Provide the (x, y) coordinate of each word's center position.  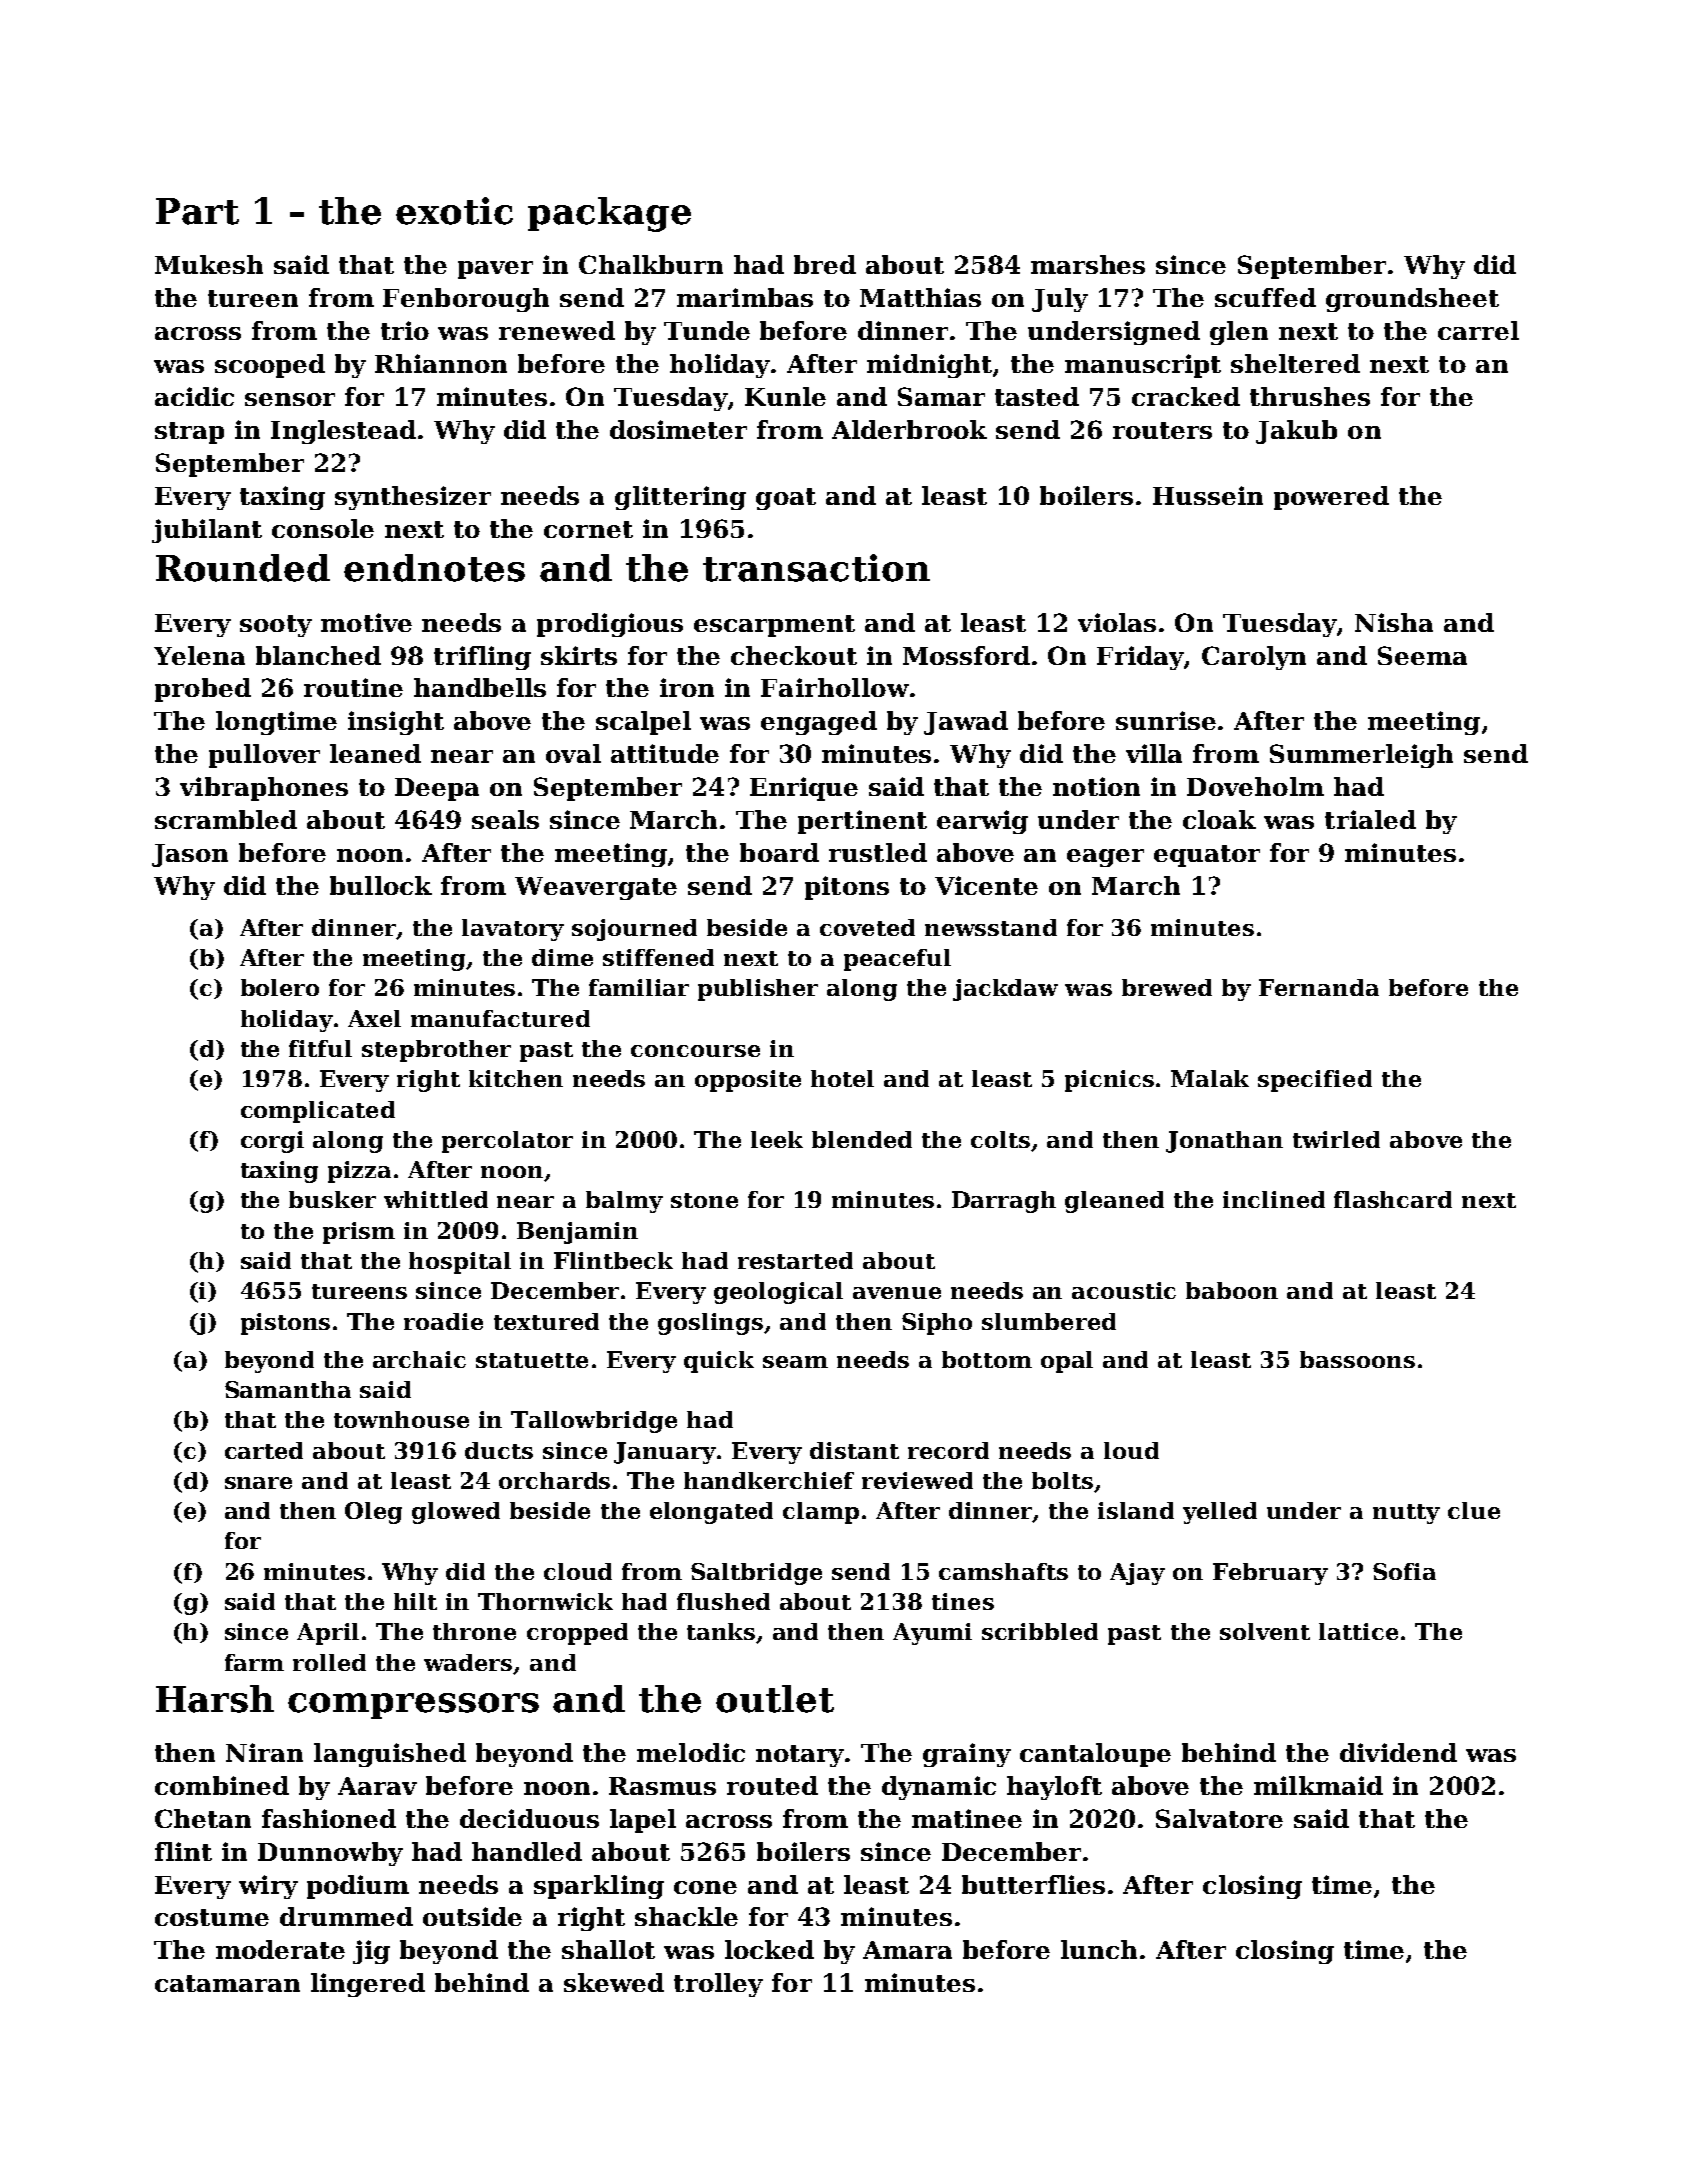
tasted (1037, 396)
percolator (507, 1142)
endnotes (434, 568)
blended (862, 1139)
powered (1331, 498)
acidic (194, 396)
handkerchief (769, 1480)
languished (390, 1755)
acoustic (1124, 1290)
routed (772, 1785)
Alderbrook (909, 429)
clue (1474, 1510)
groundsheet (1412, 300)
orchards (554, 1480)
